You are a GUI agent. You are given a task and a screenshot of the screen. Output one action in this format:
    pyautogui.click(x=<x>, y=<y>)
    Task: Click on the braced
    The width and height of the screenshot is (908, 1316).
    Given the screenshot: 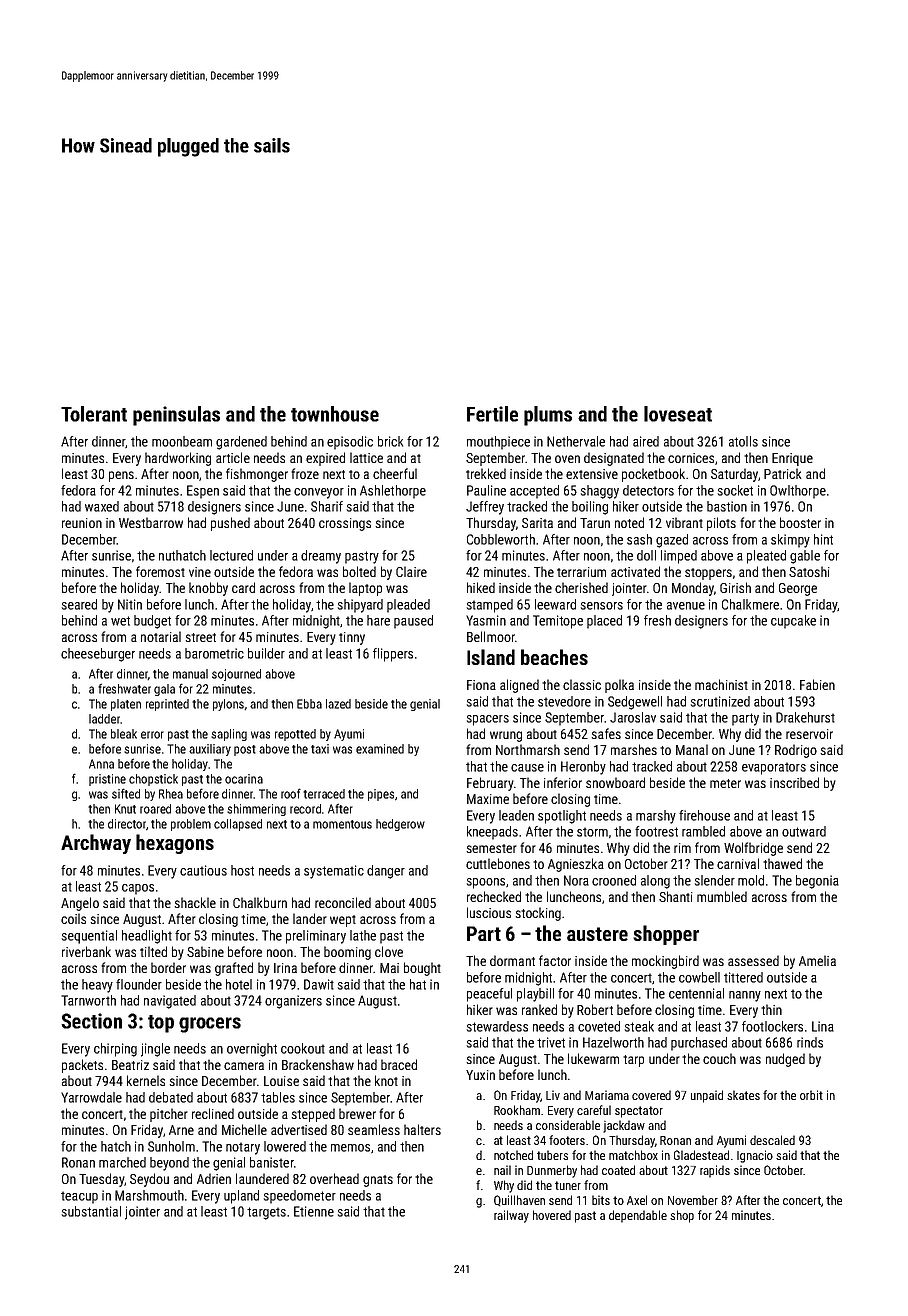 What is the action you would take?
    pyautogui.click(x=399, y=1064)
